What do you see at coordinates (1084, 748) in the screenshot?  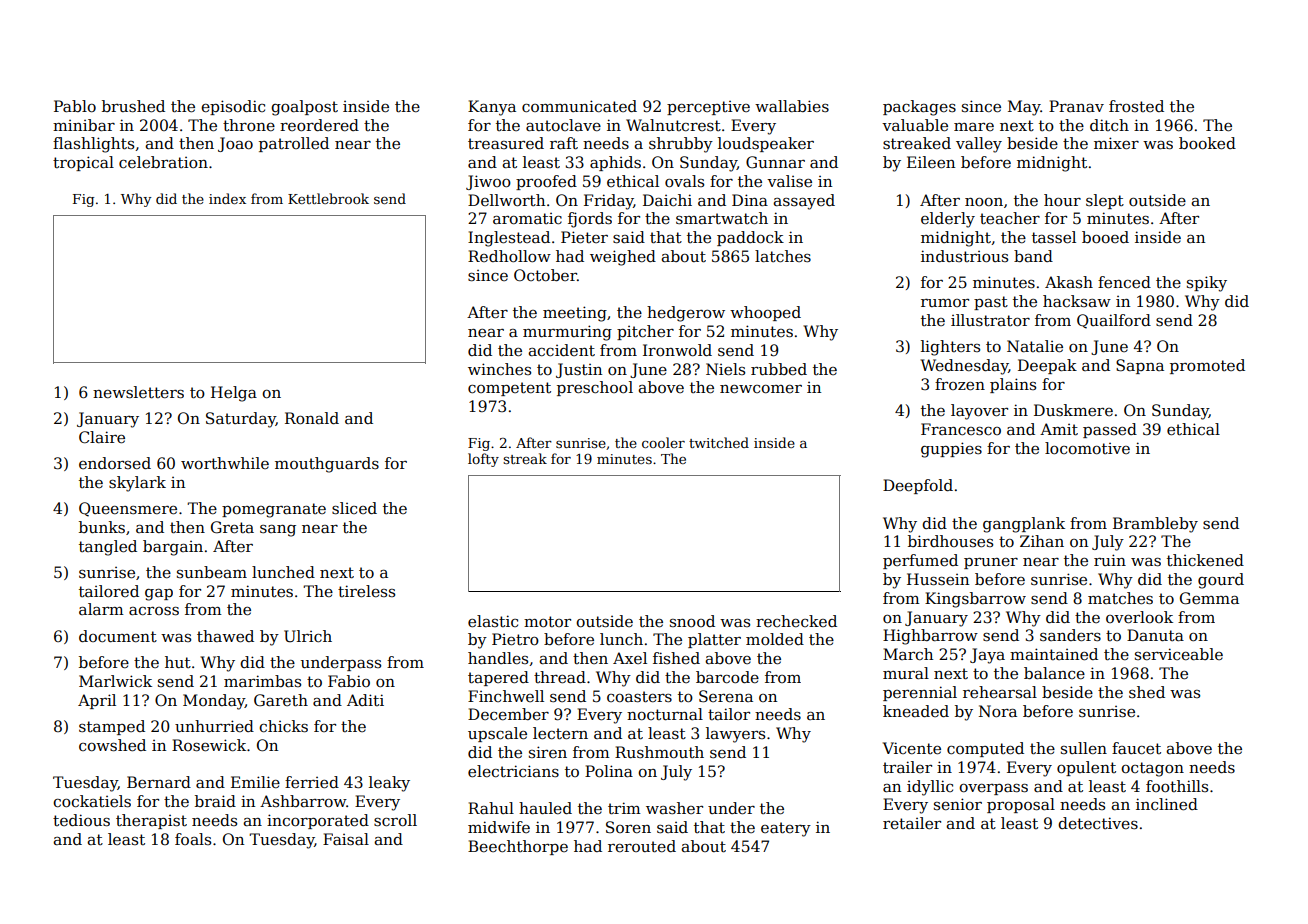 I see `sullen` at bounding box center [1084, 748].
